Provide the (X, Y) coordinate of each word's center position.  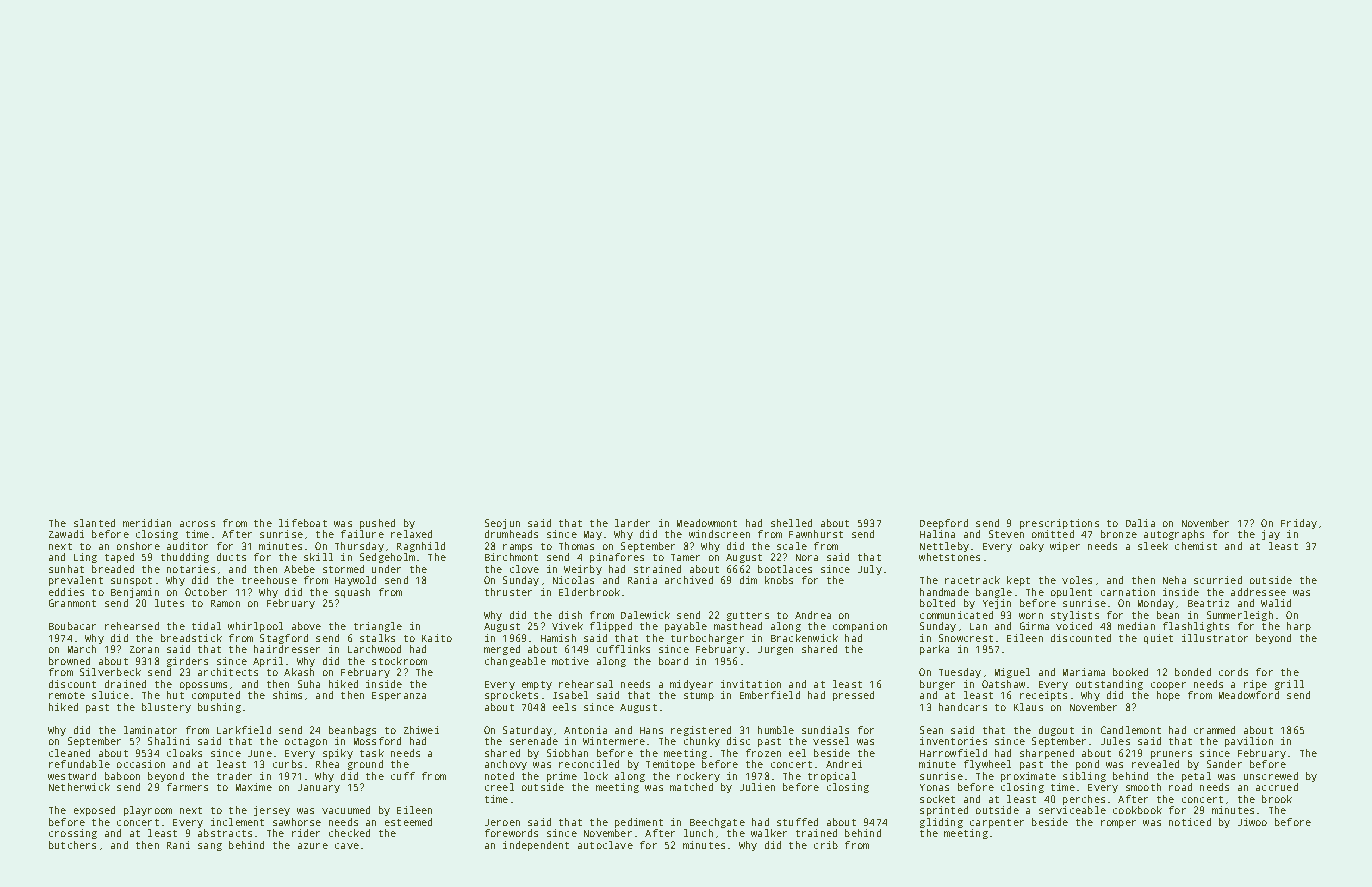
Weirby (583, 570)
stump (699, 696)
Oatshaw (1003, 684)
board (673, 661)
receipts (1043, 696)
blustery (166, 708)
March (82, 649)
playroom (148, 811)
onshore (138, 546)
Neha (1174, 580)
